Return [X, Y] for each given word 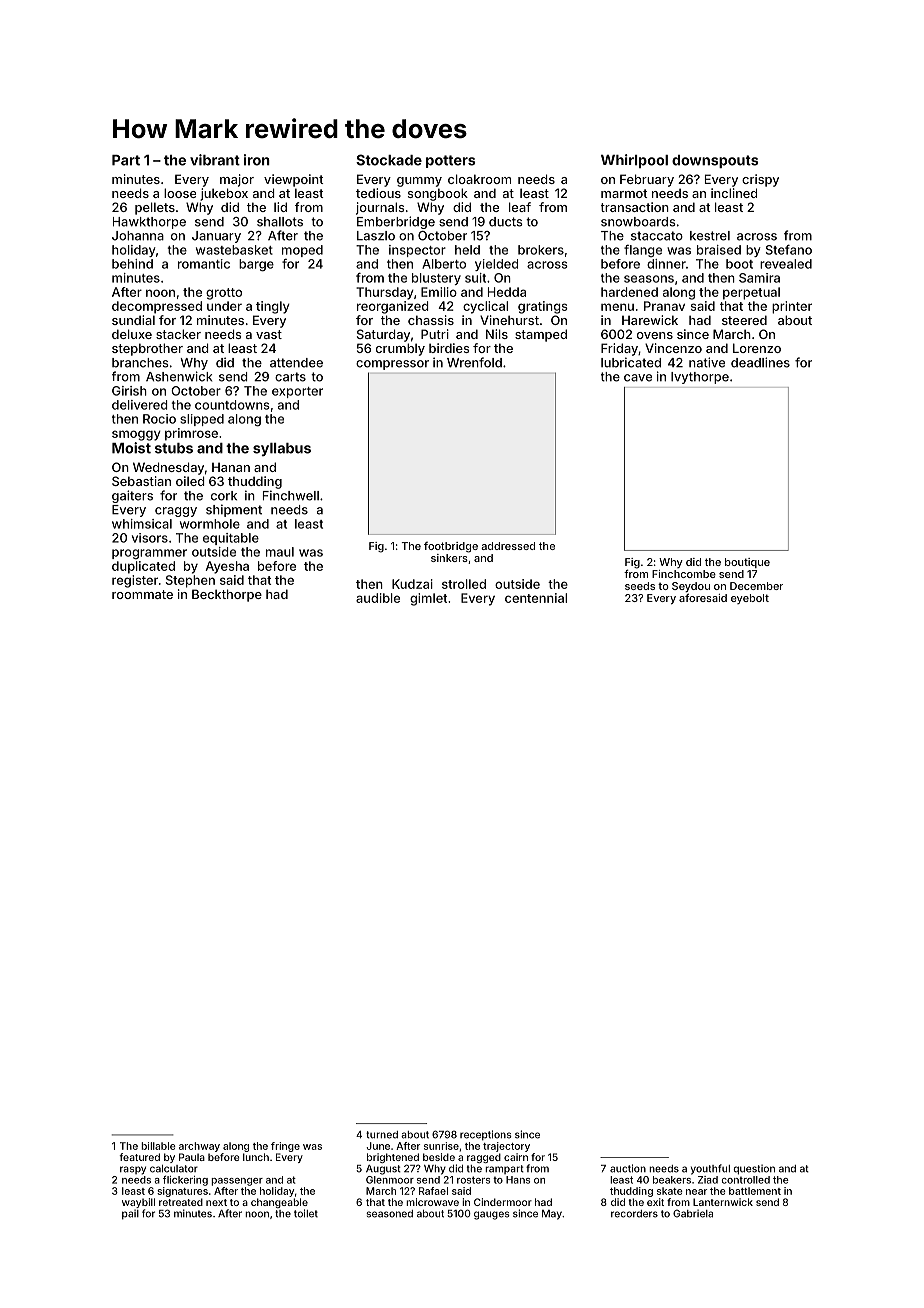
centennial [536, 598]
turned [382, 1135]
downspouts [715, 161]
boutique [747, 563]
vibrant [215, 160]
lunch [256, 1157]
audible [378, 598]
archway [199, 1147]
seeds [640, 586]
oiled [190, 481]
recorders [634, 1214]
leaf [520, 207]
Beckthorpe [227, 595]
